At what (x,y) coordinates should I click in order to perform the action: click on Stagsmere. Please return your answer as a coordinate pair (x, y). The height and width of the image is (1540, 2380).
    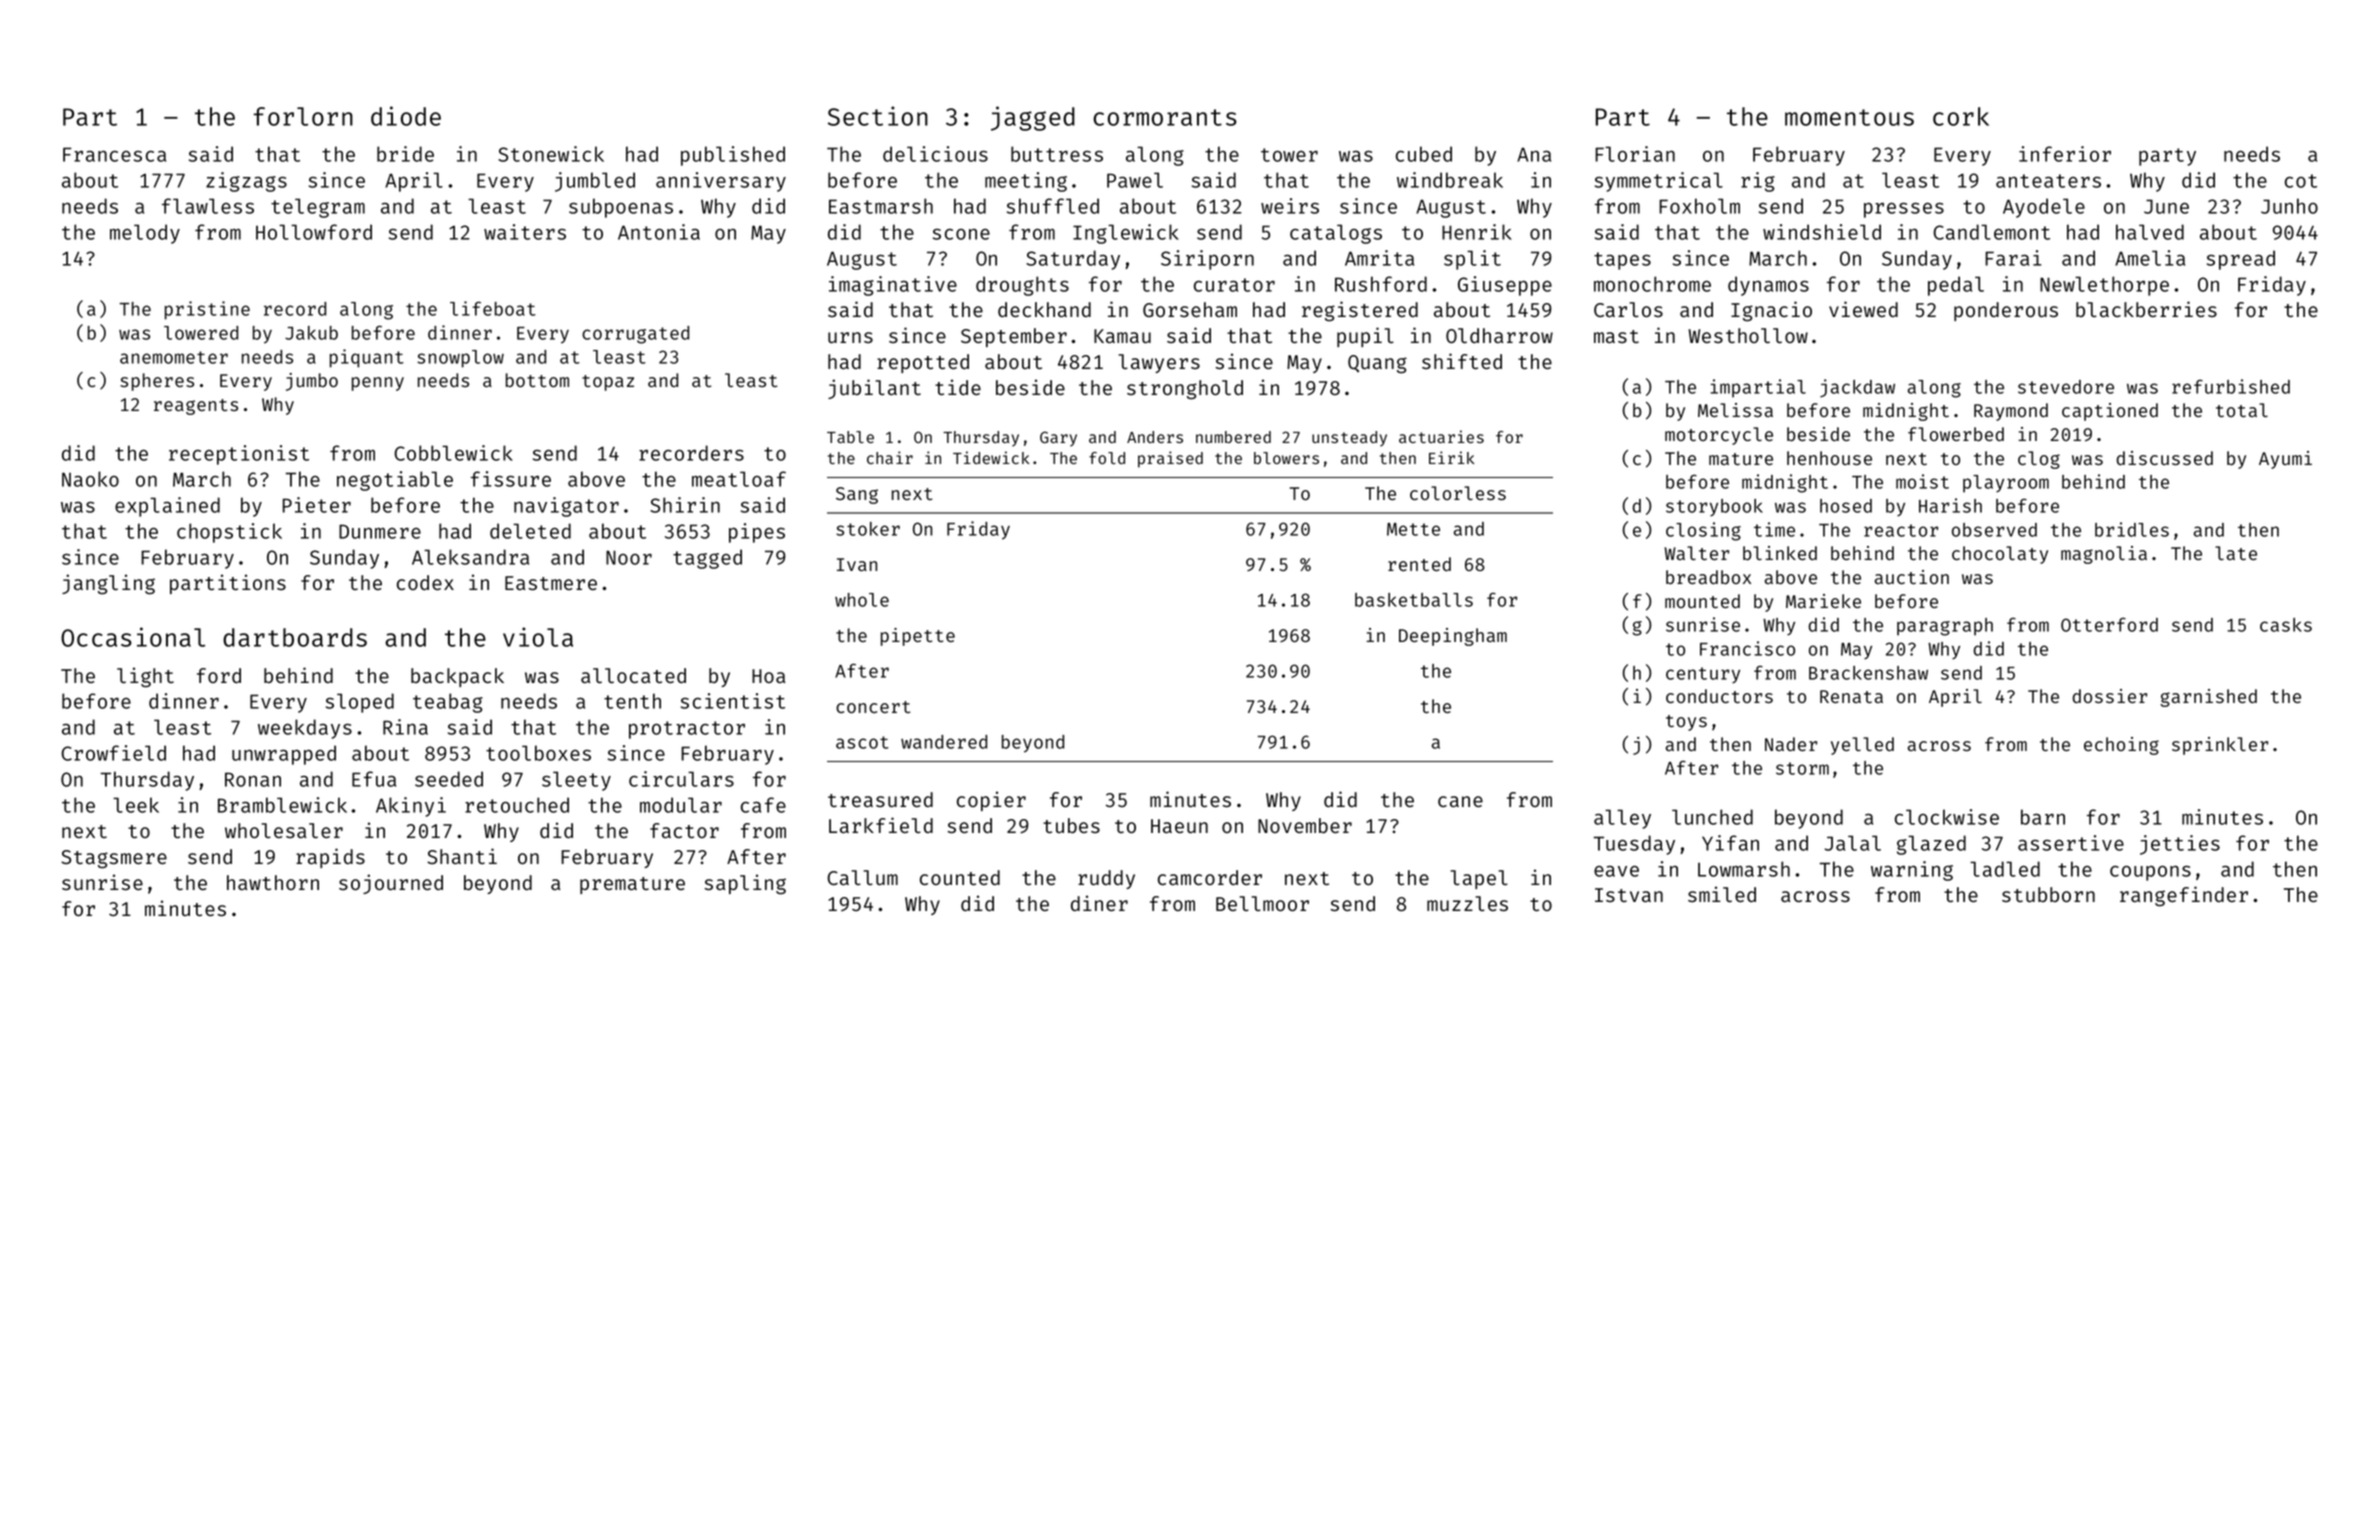
    Looking at the image, I should click on (114, 859).
